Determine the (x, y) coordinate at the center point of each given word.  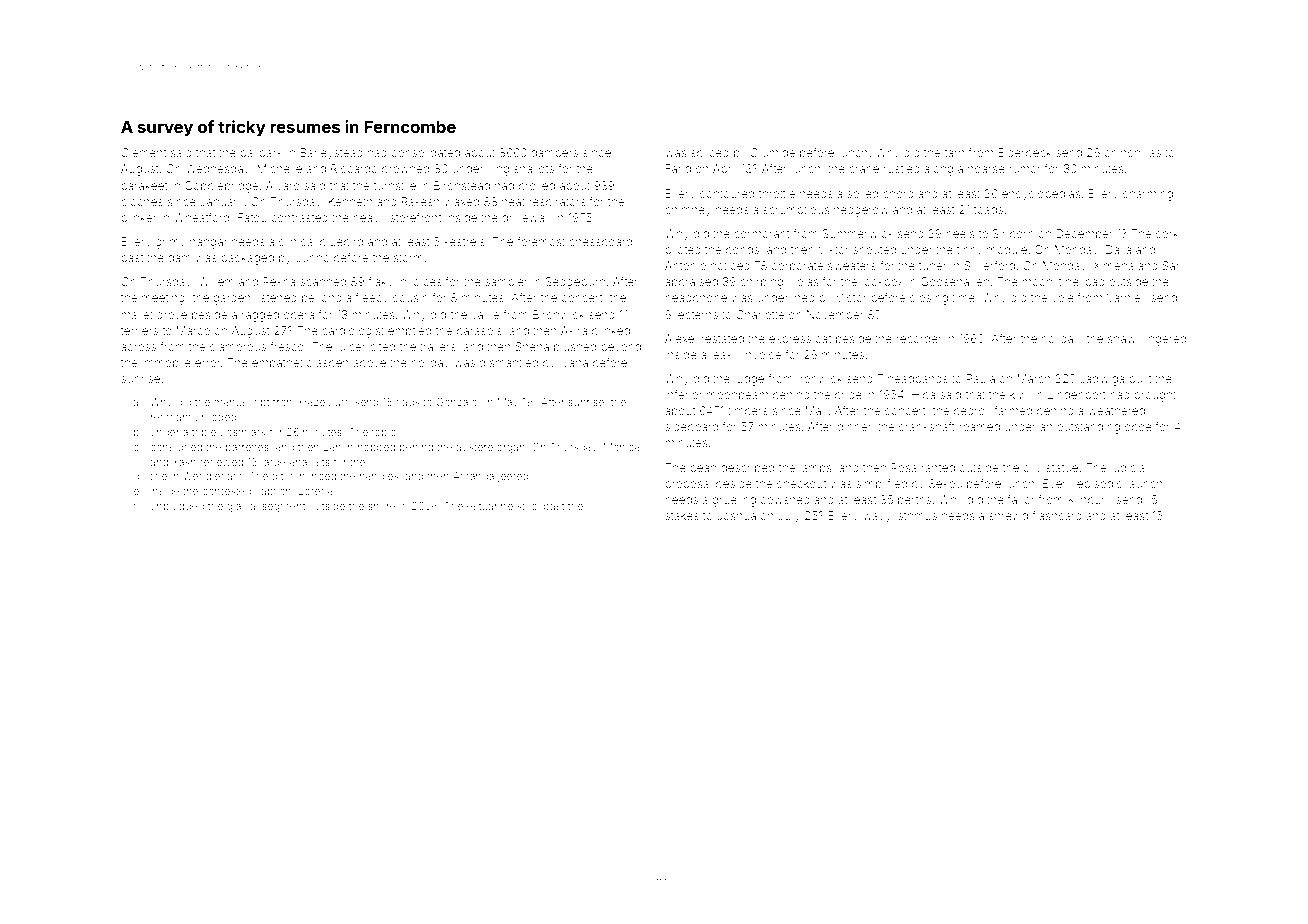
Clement (143, 152)
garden (232, 299)
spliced (710, 153)
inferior (684, 394)
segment (283, 508)
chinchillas (1132, 152)
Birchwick (559, 314)
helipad (1085, 282)
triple (204, 433)
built (1140, 378)
